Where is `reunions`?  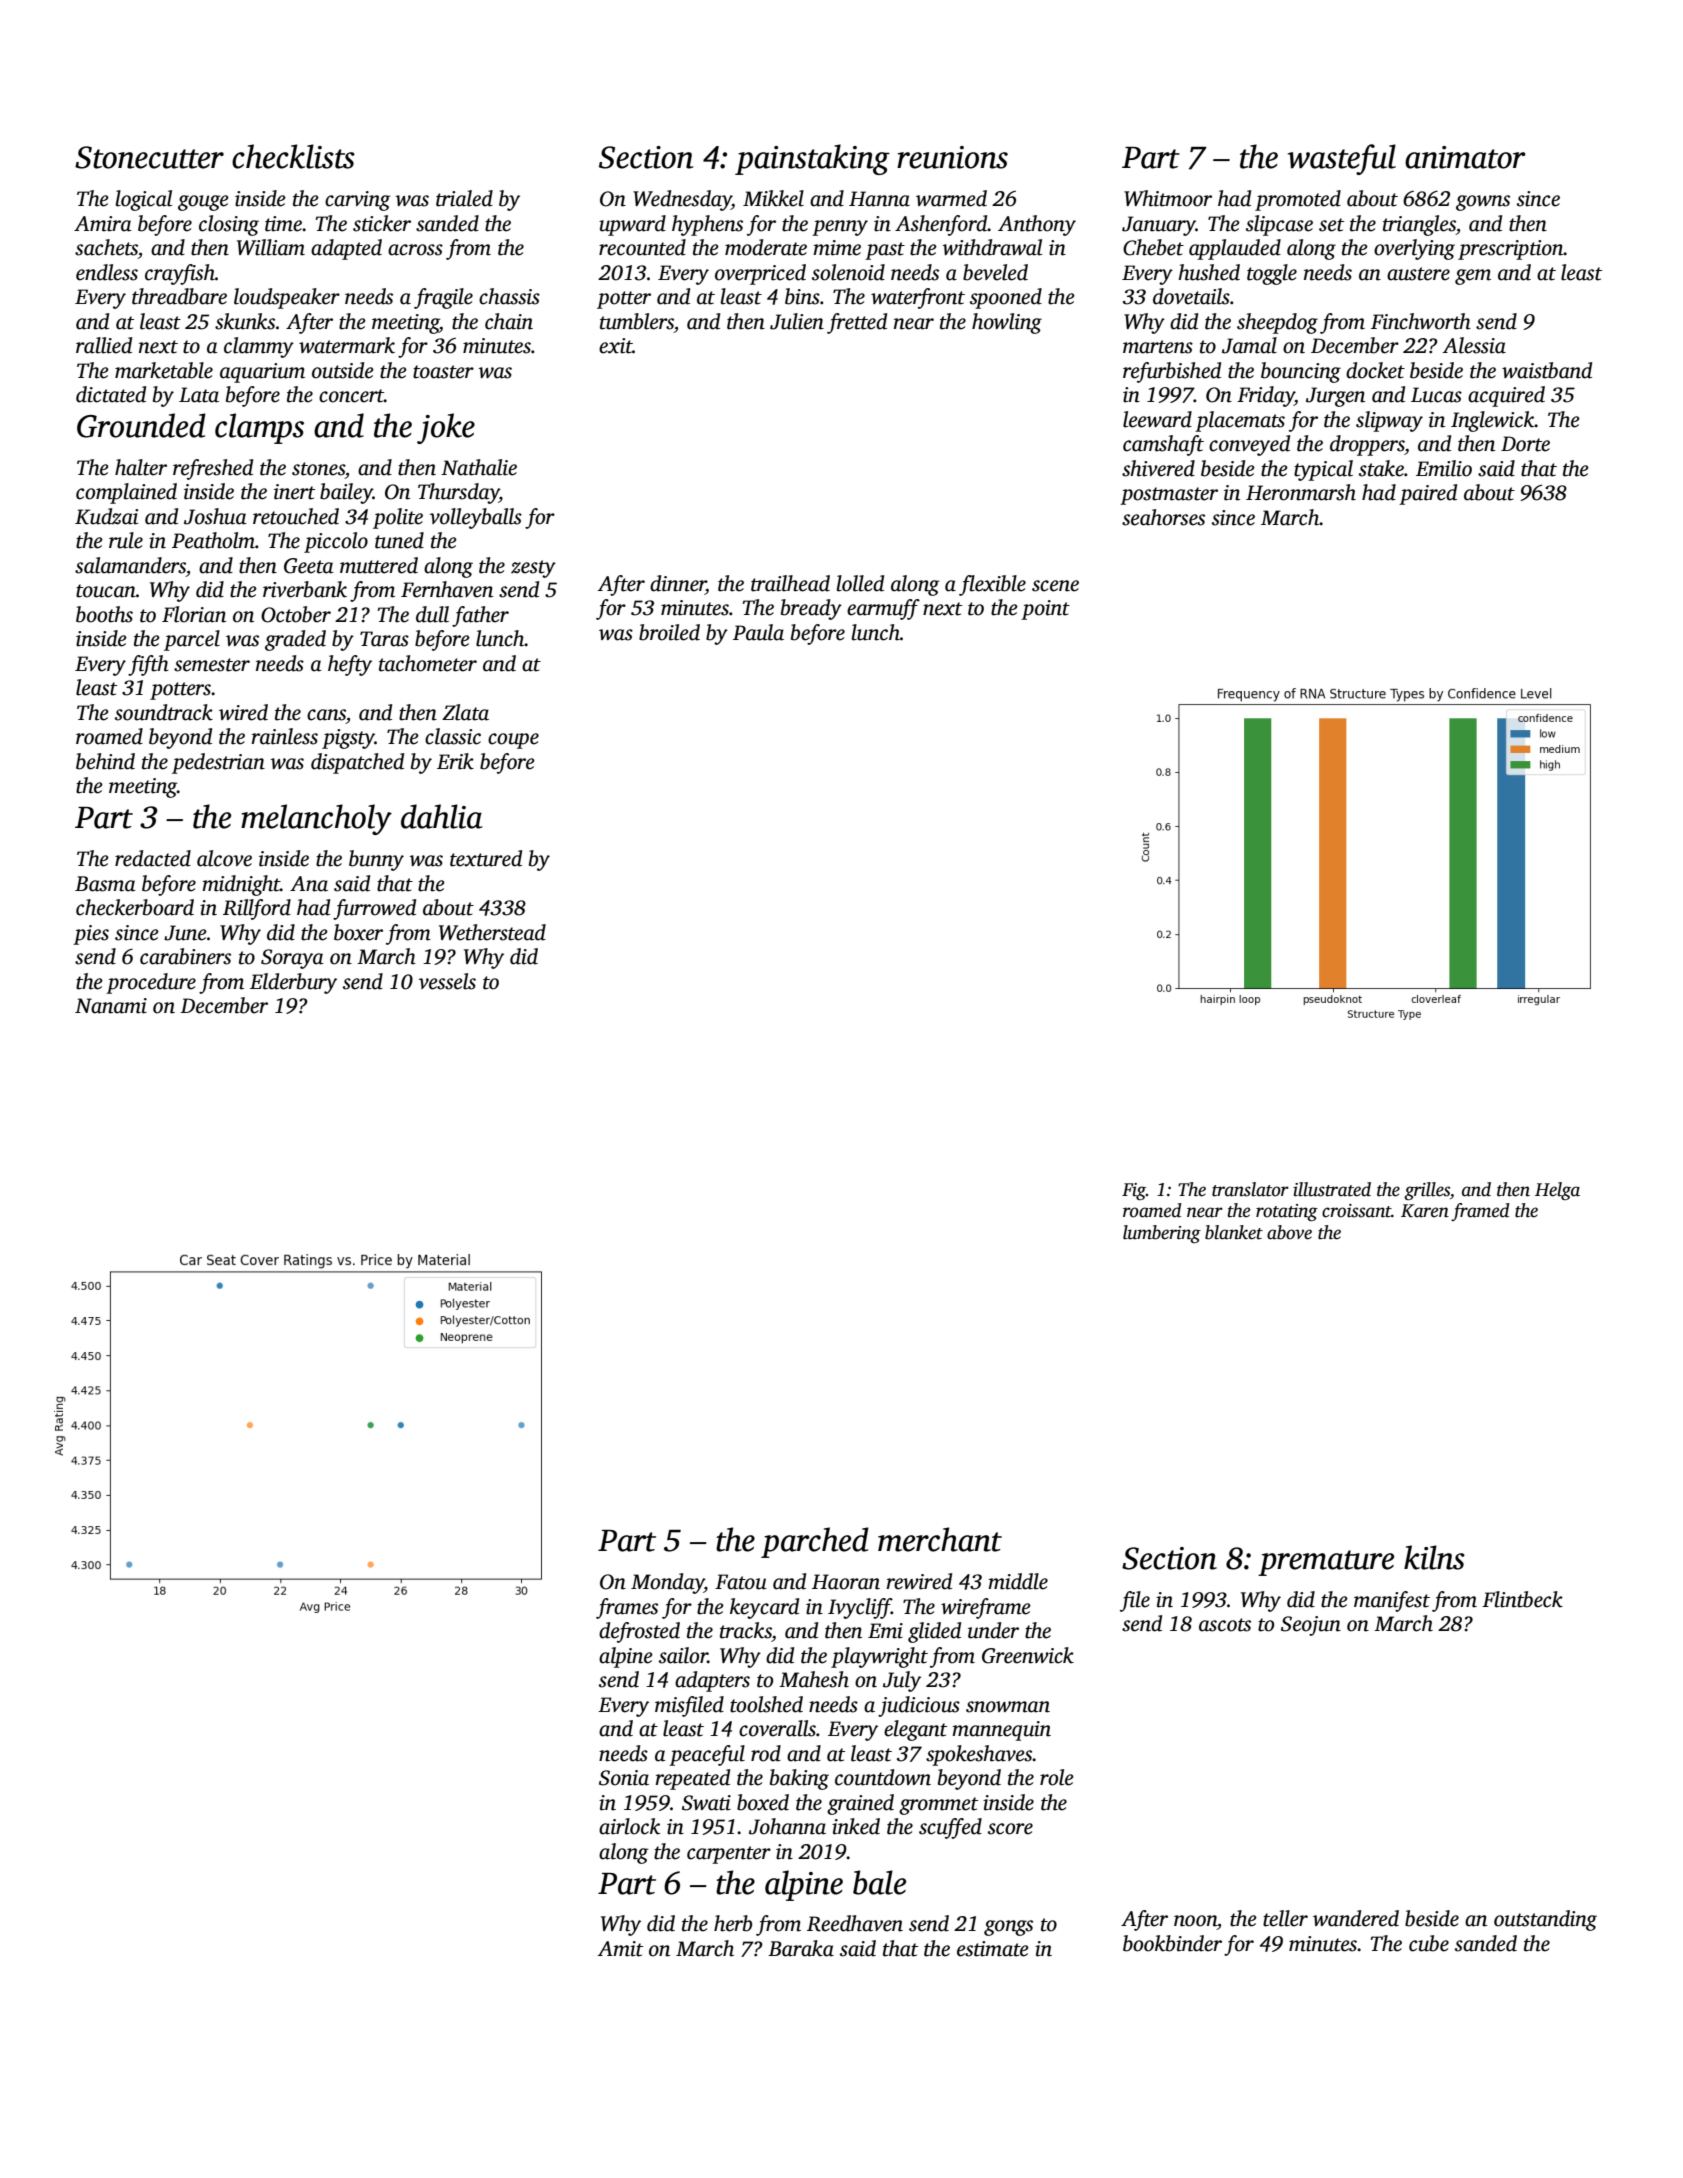 reunions is located at coordinates (952, 157).
